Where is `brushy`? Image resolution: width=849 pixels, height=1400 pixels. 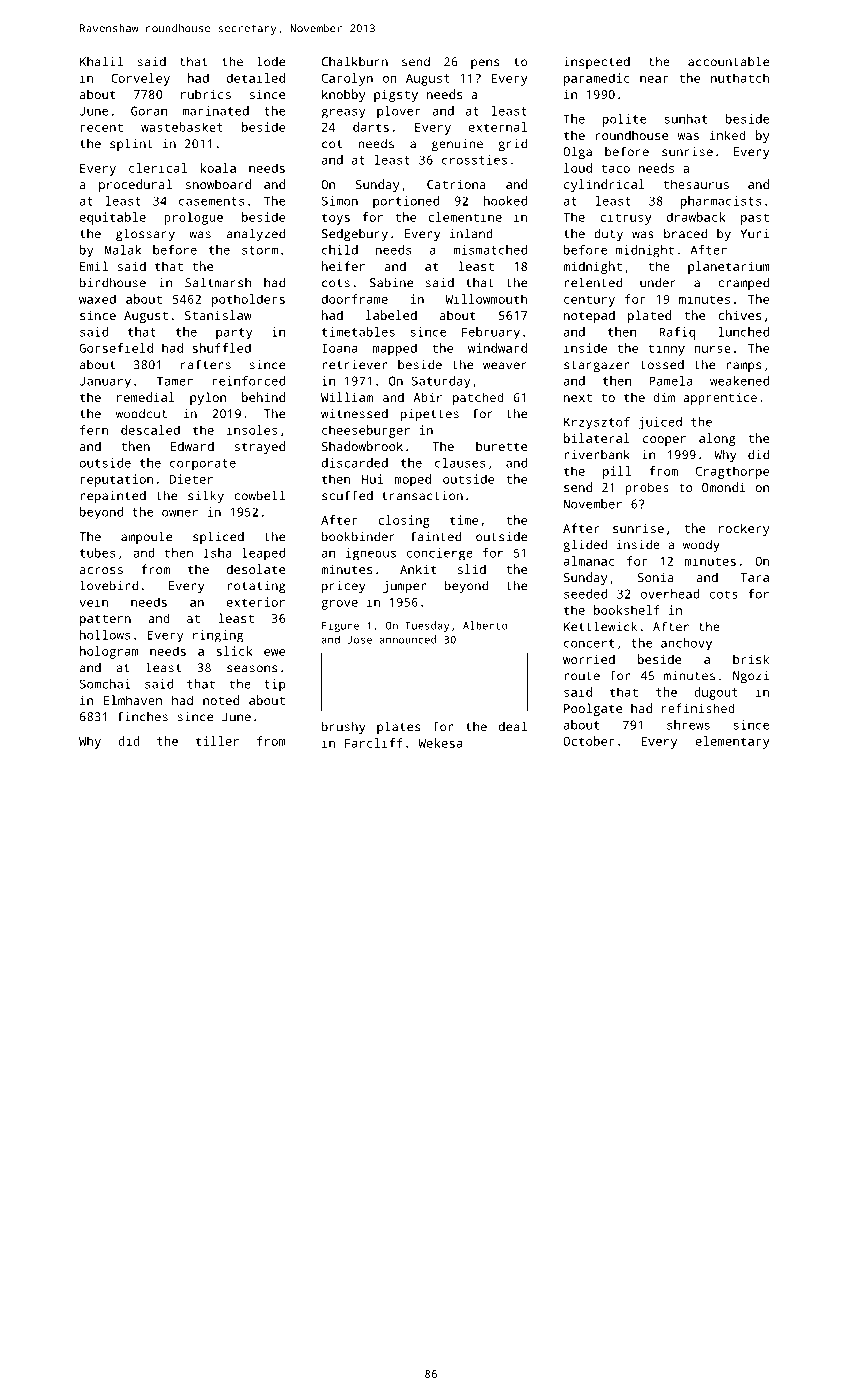 brushy is located at coordinates (343, 727).
